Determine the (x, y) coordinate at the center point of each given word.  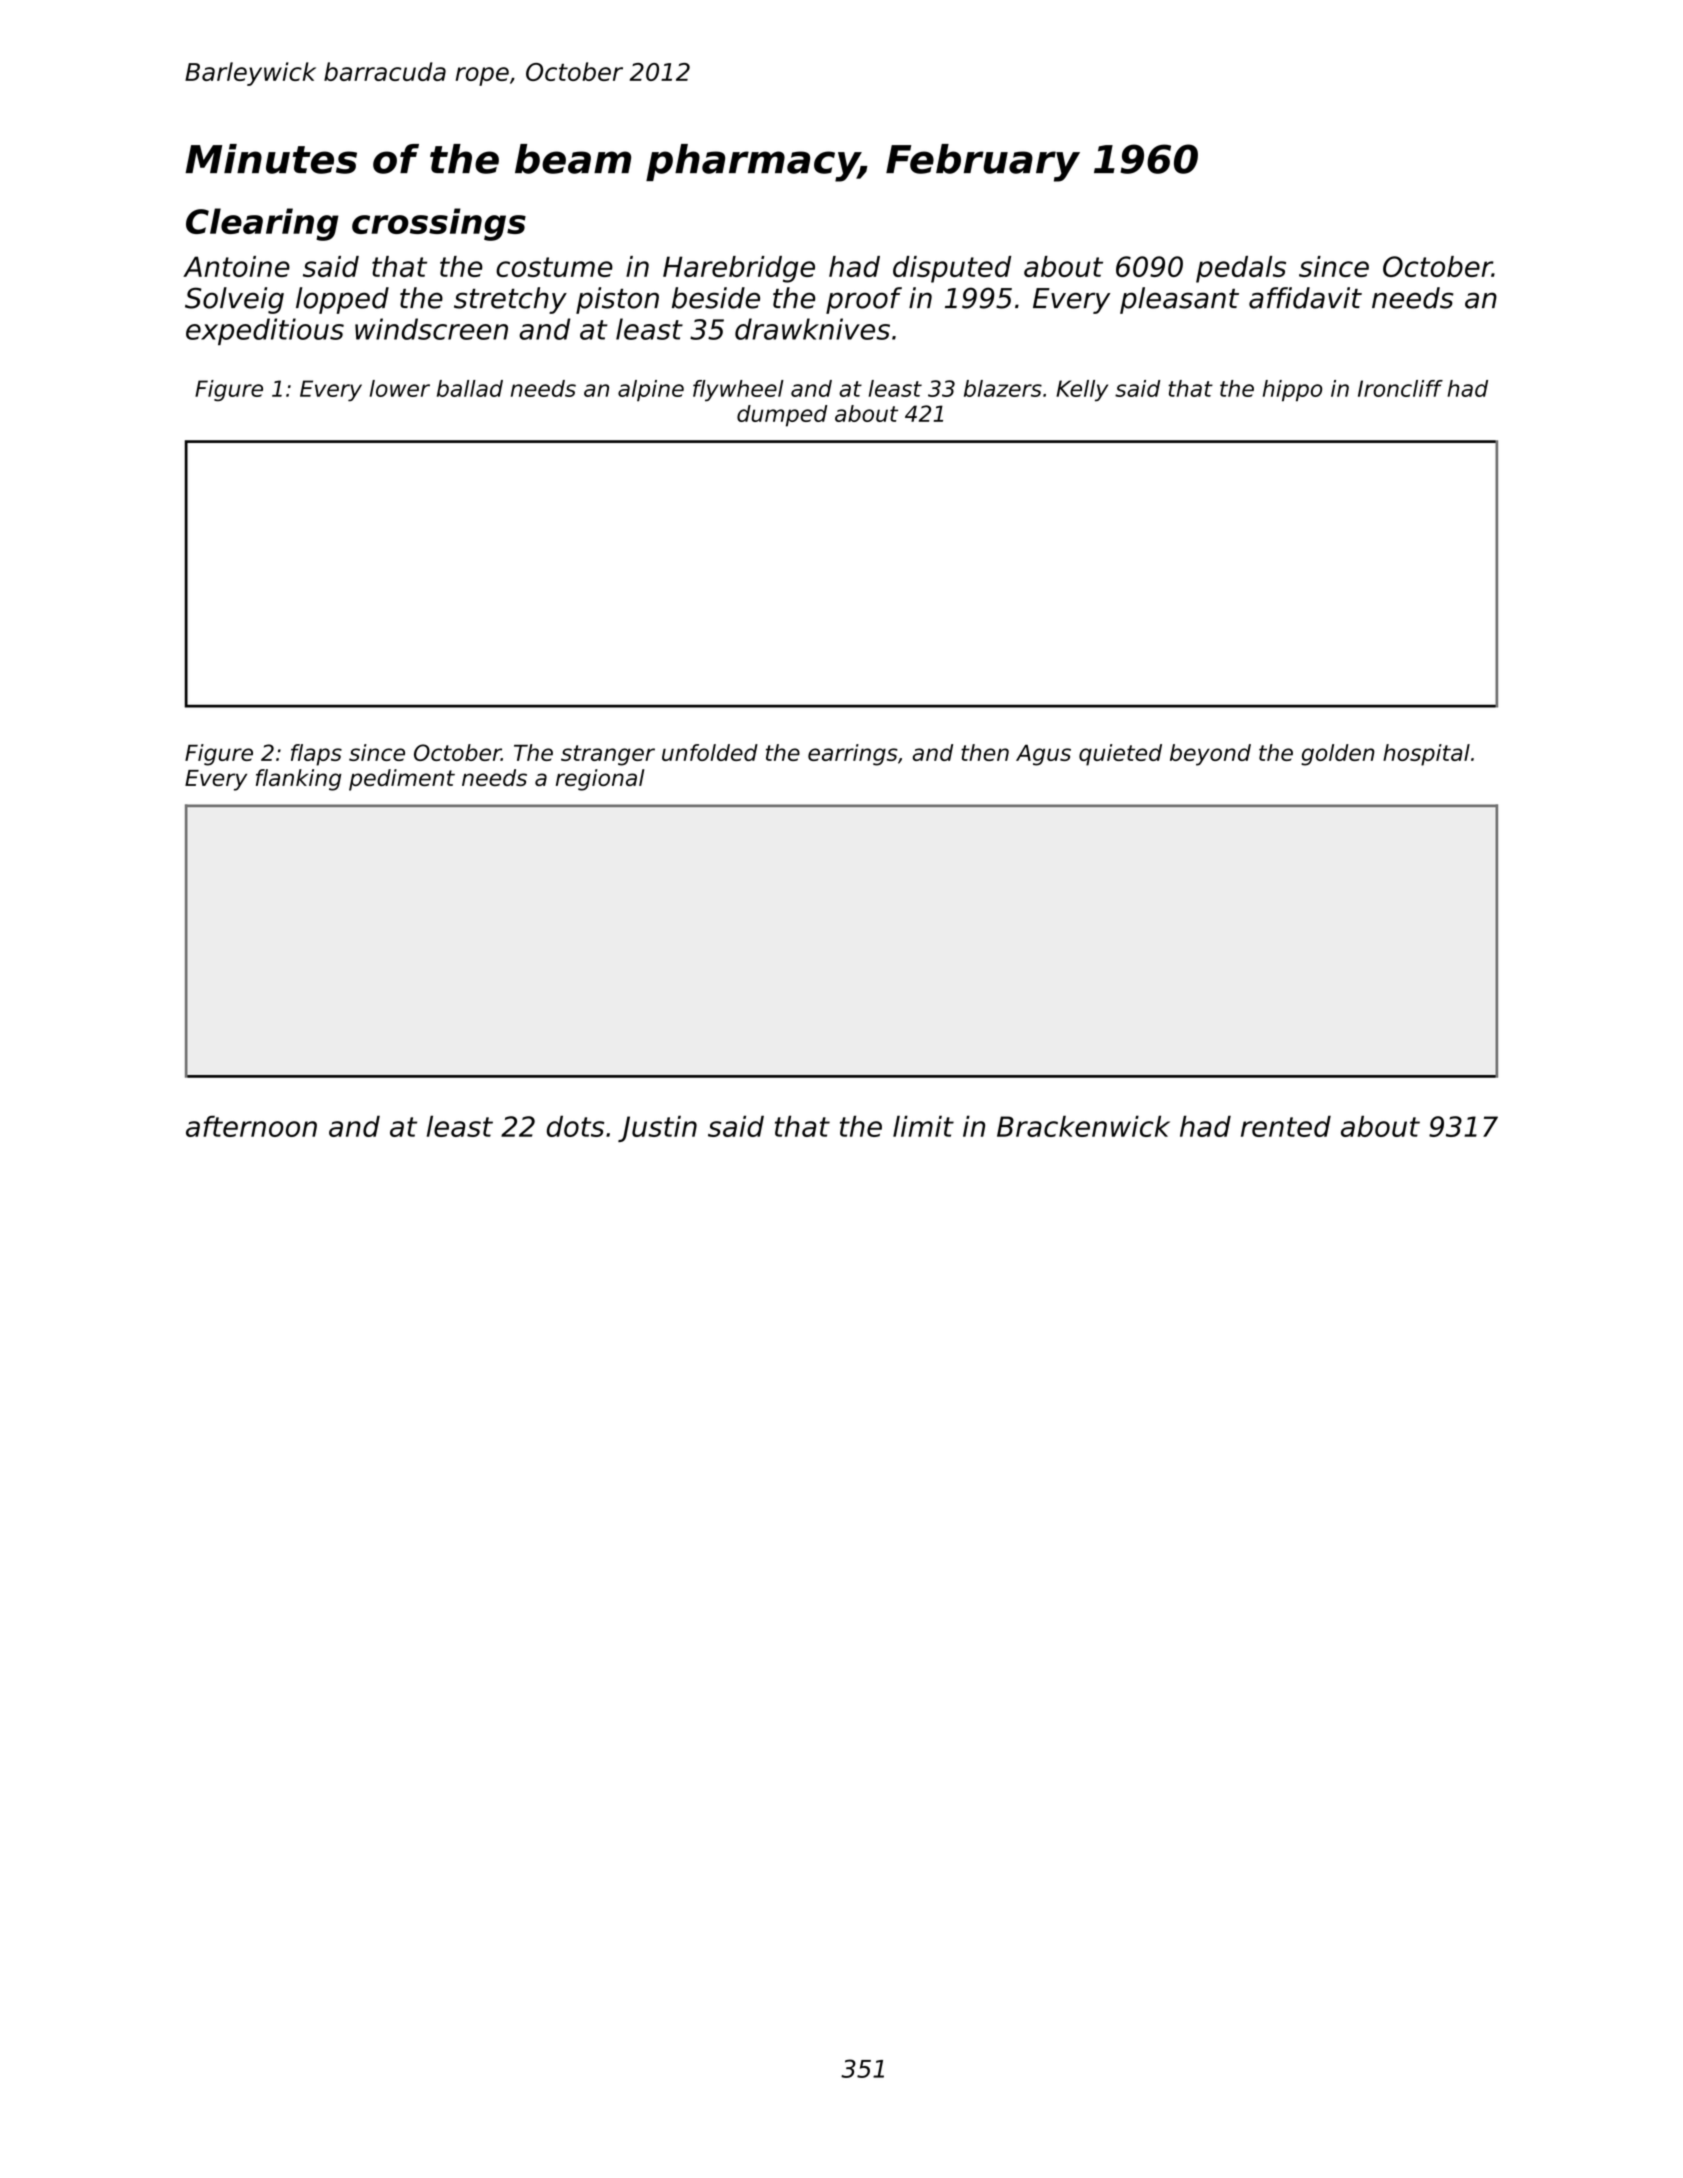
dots (575, 1126)
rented (1286, 1126)
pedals (1241, 269)
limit (923, 1126)
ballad (470, 388)
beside (716, 298)
